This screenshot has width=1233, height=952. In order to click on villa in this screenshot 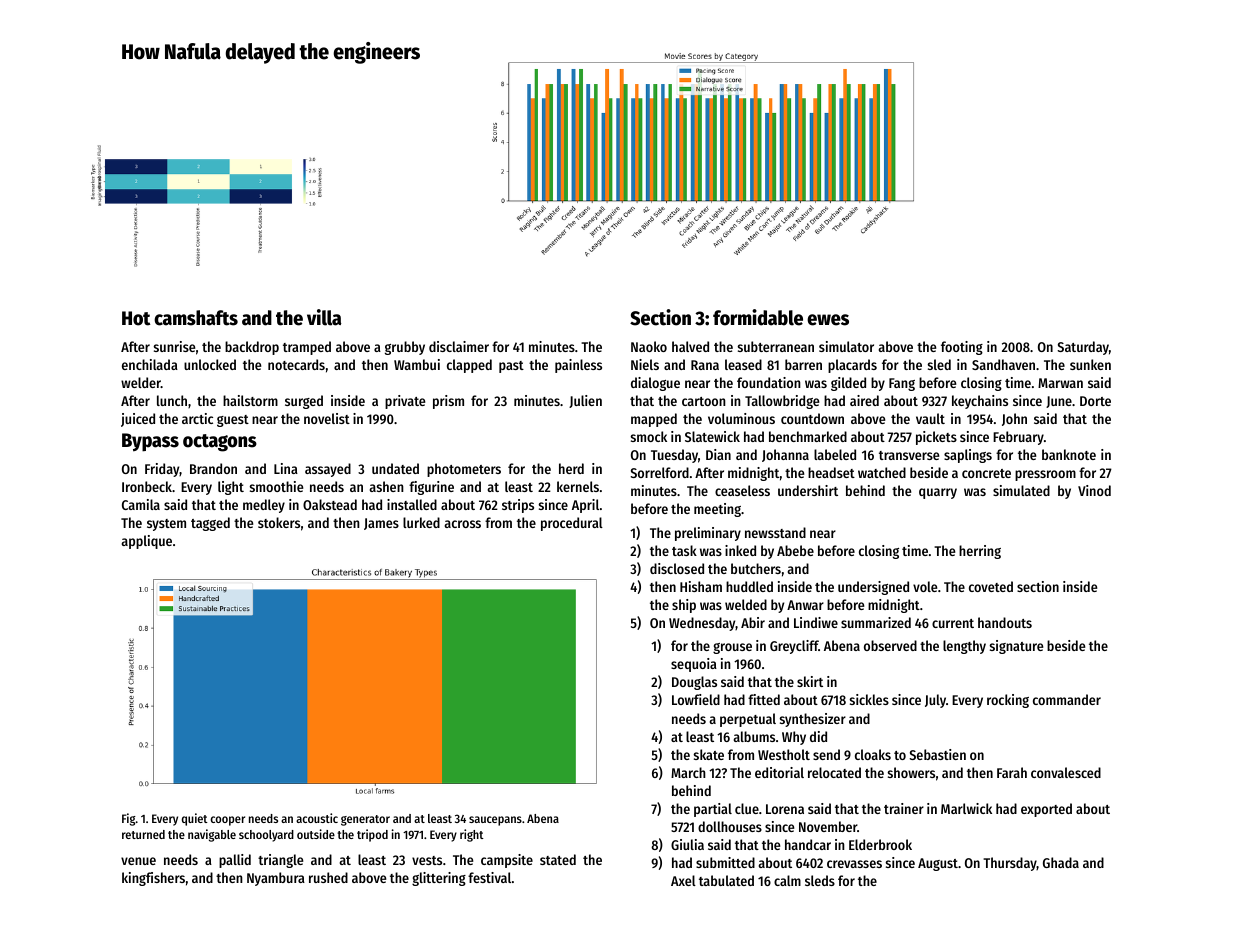, I will do `click(324, 317)`.
